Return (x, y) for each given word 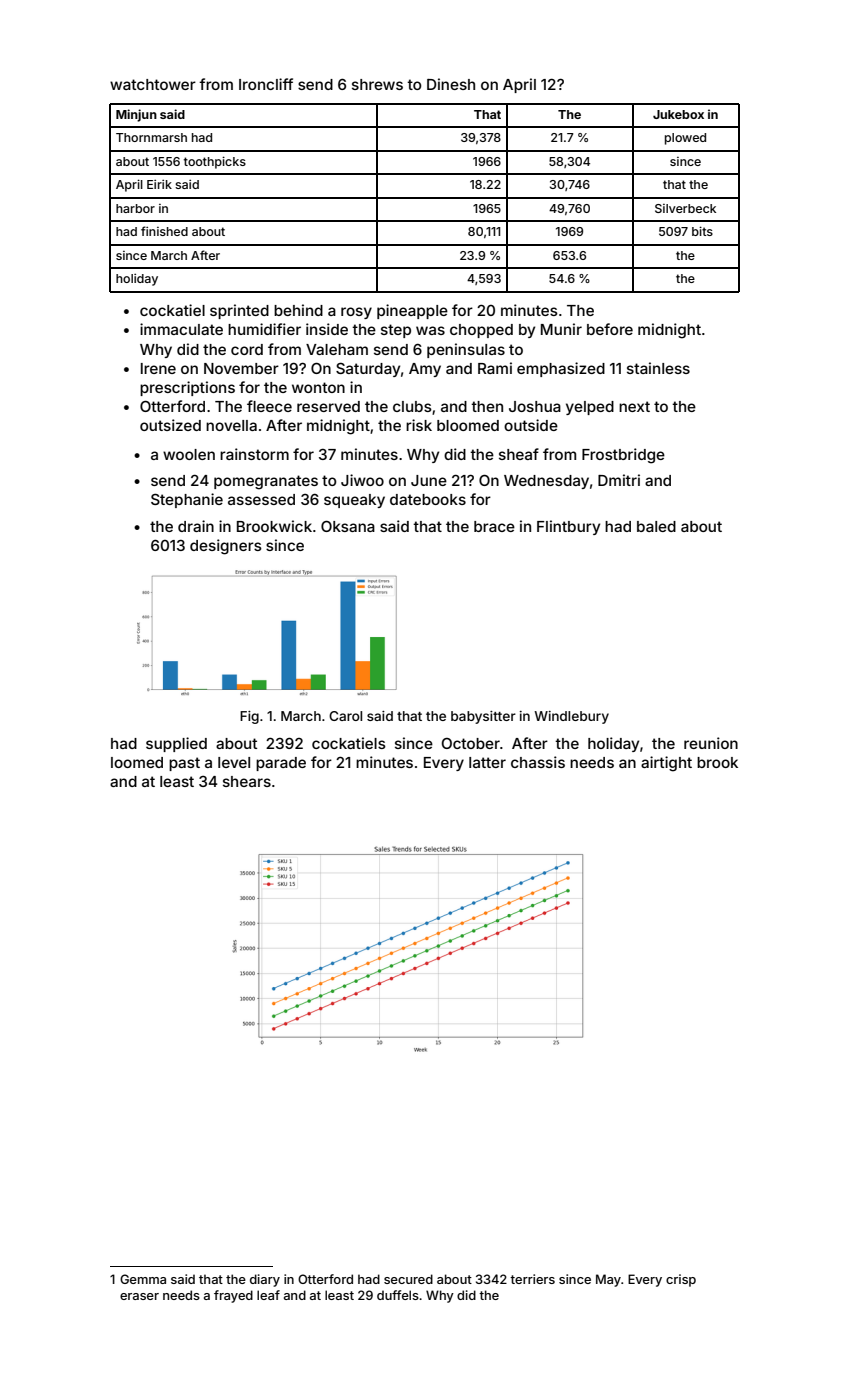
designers (226, 547)
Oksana (348, 526)
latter (487, 762)
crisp (681, 1280)
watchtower (153, 84)
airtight (666, 764)
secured (408, 1279)
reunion (711, 743)
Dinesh (451, 84)
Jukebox (678, 114)
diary (265, 1280)
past (184, 764)
